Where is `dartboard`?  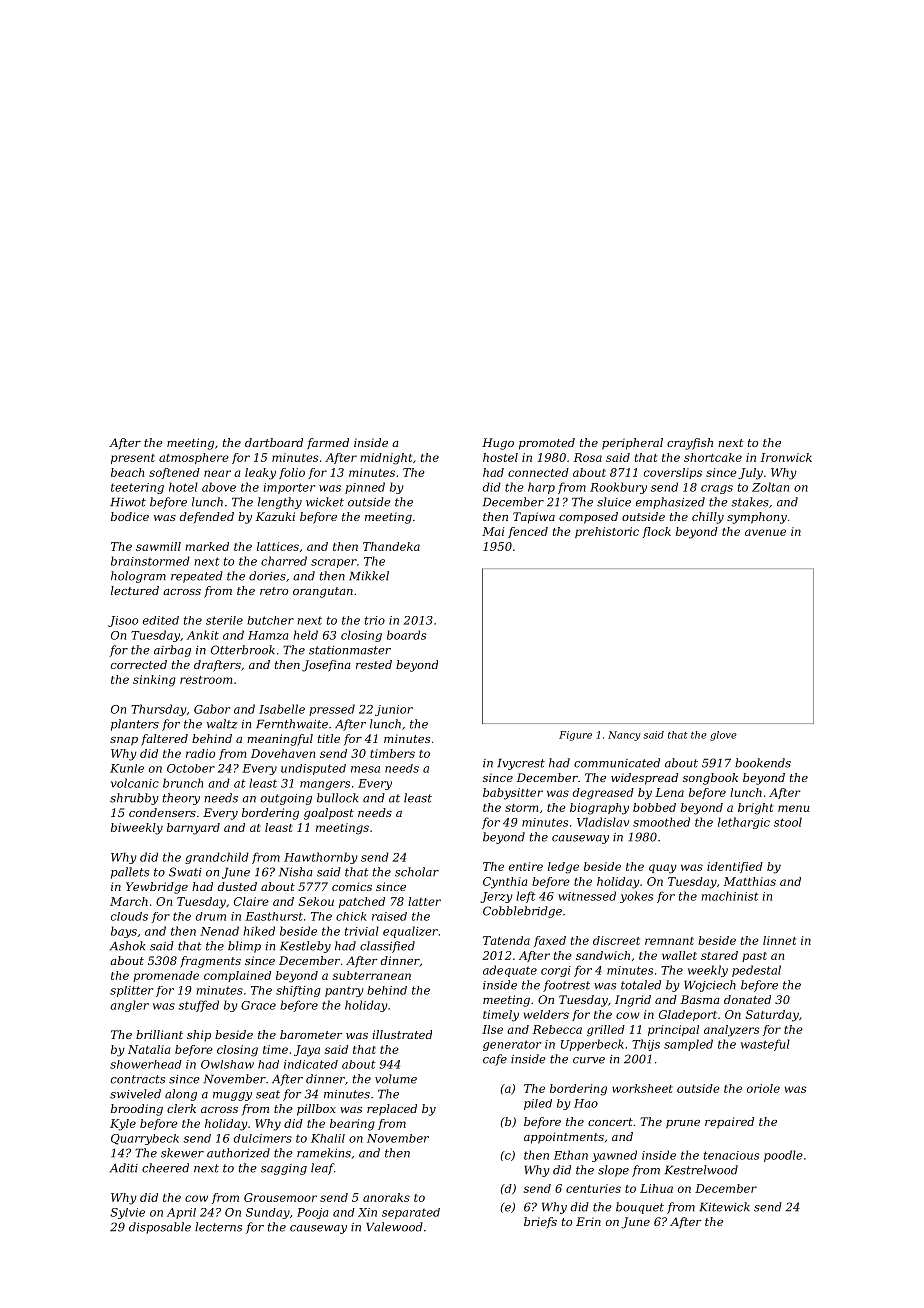
dartboard is located at coordinates (274, 442).
